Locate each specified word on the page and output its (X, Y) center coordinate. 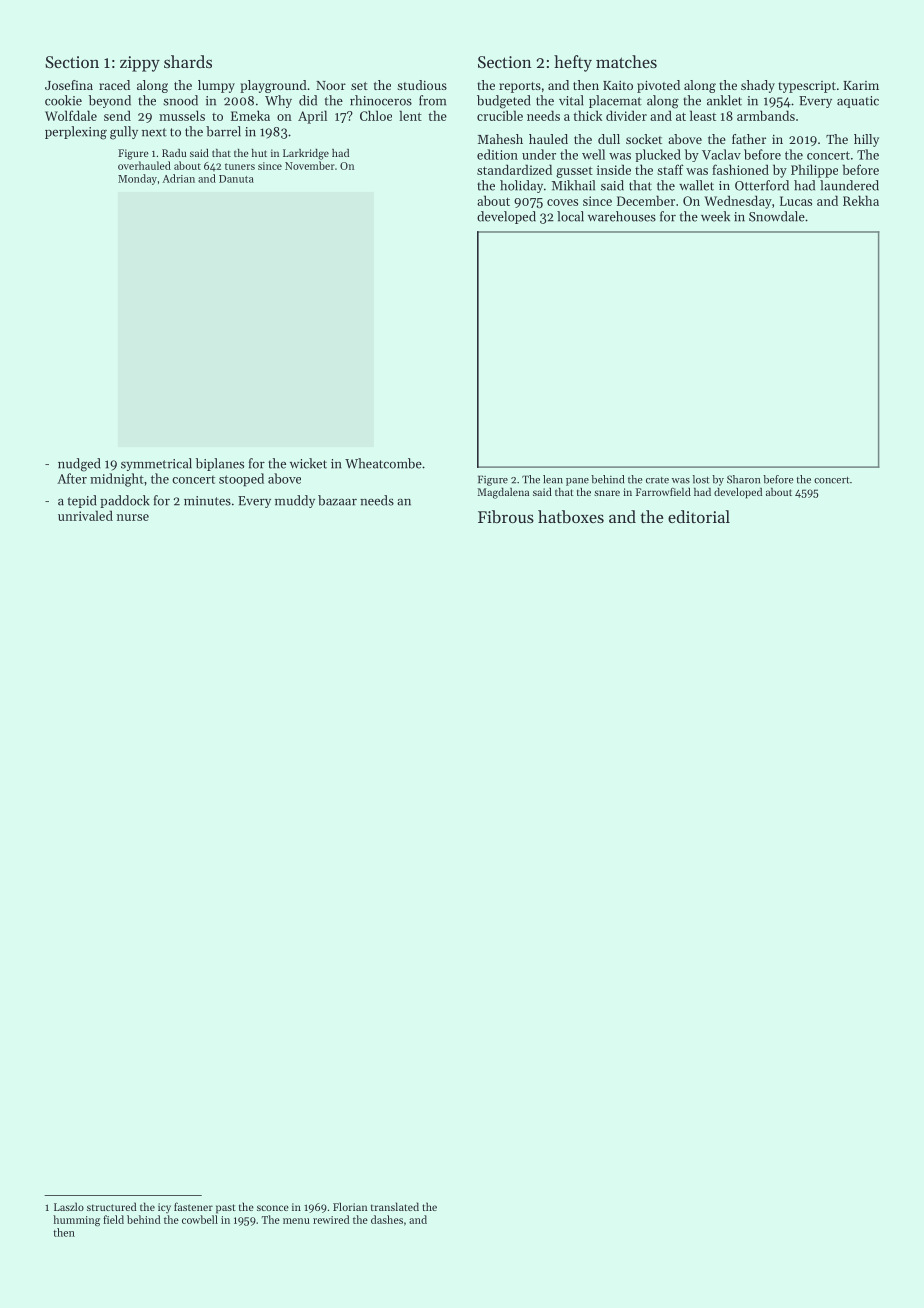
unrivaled (85, 515)
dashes (387, 1219)
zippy (140, 64)
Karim (861, 85)
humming (76, 1221)
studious (422, 85)
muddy (295, 501)
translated (395, 1206)
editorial (699, 516)
